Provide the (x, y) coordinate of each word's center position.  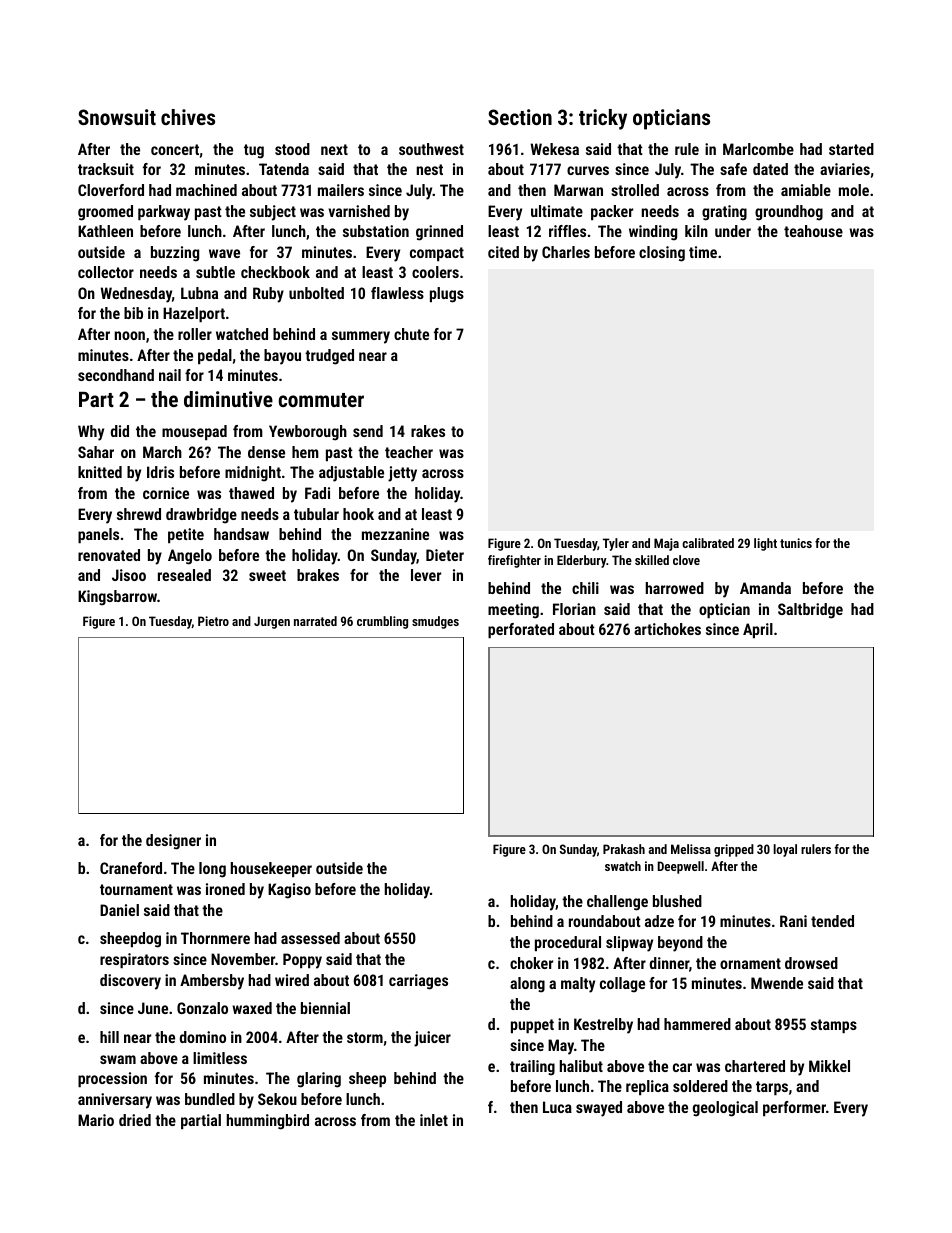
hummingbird (268, 1122)
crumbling (382, 622)
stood (292, 149)
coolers (435, 272)
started (851, 149)
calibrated (708, 543)
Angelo (190, 557)
